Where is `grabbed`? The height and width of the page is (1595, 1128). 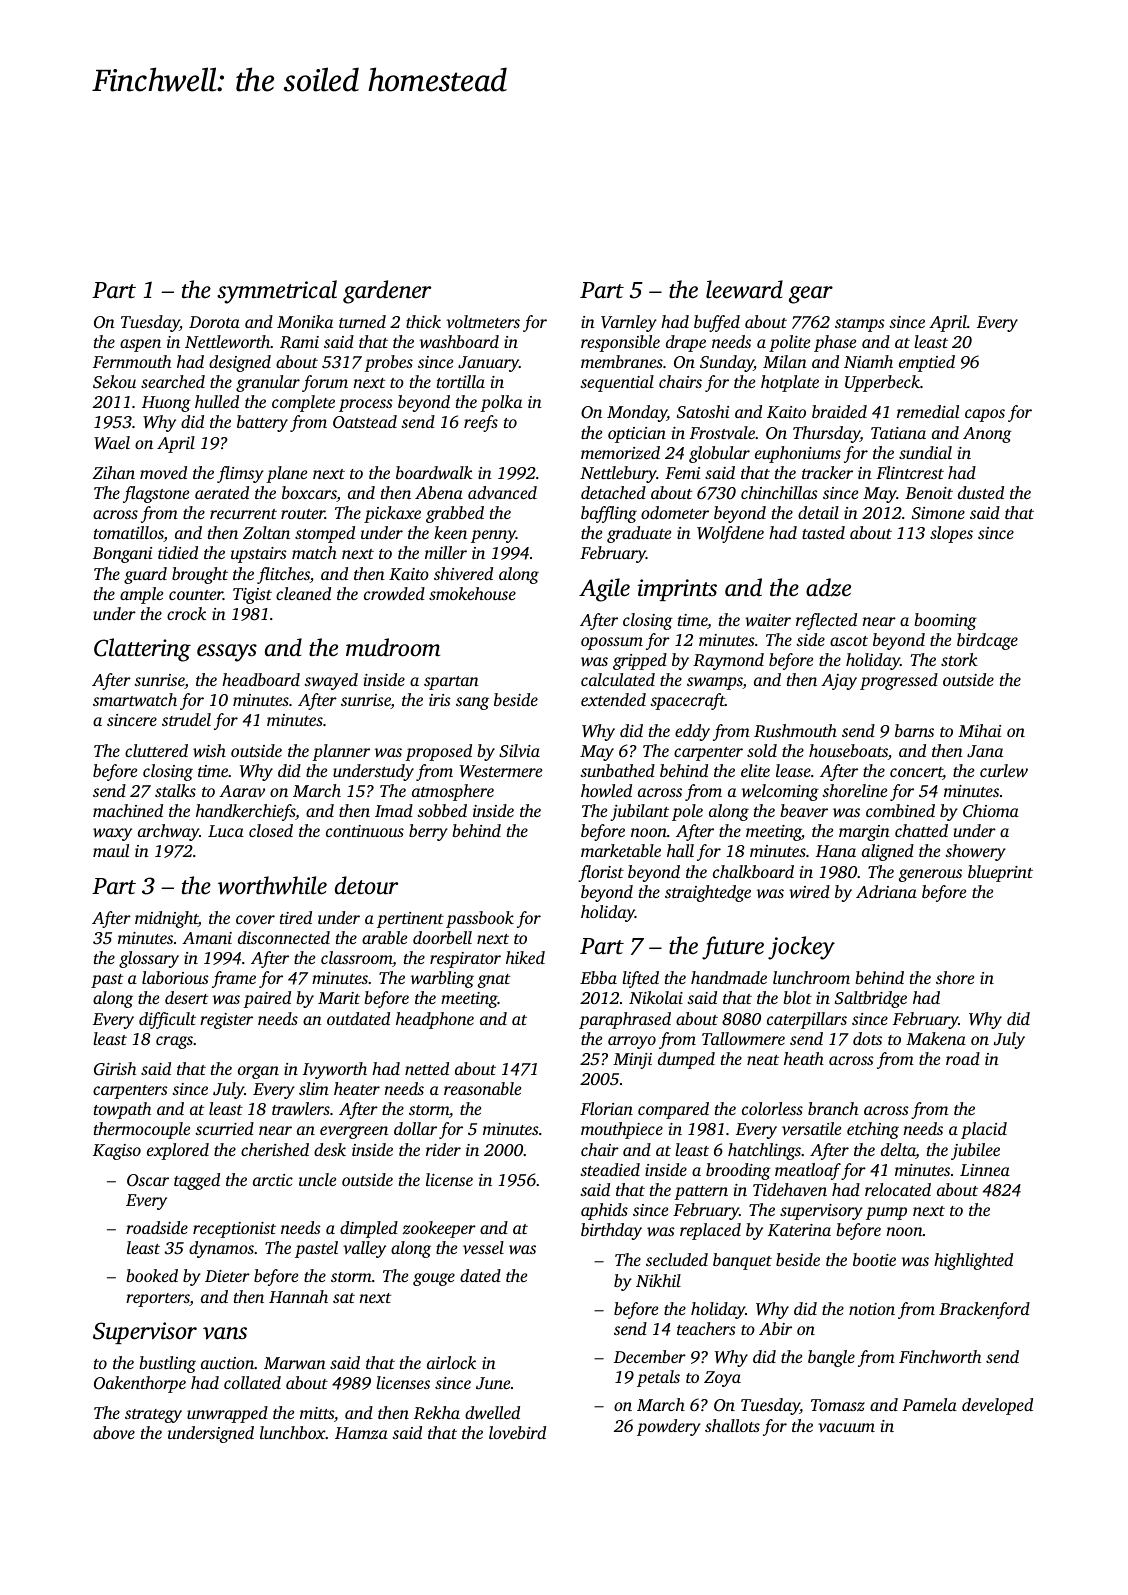
grabbed is located at coordinates (455, 514).
